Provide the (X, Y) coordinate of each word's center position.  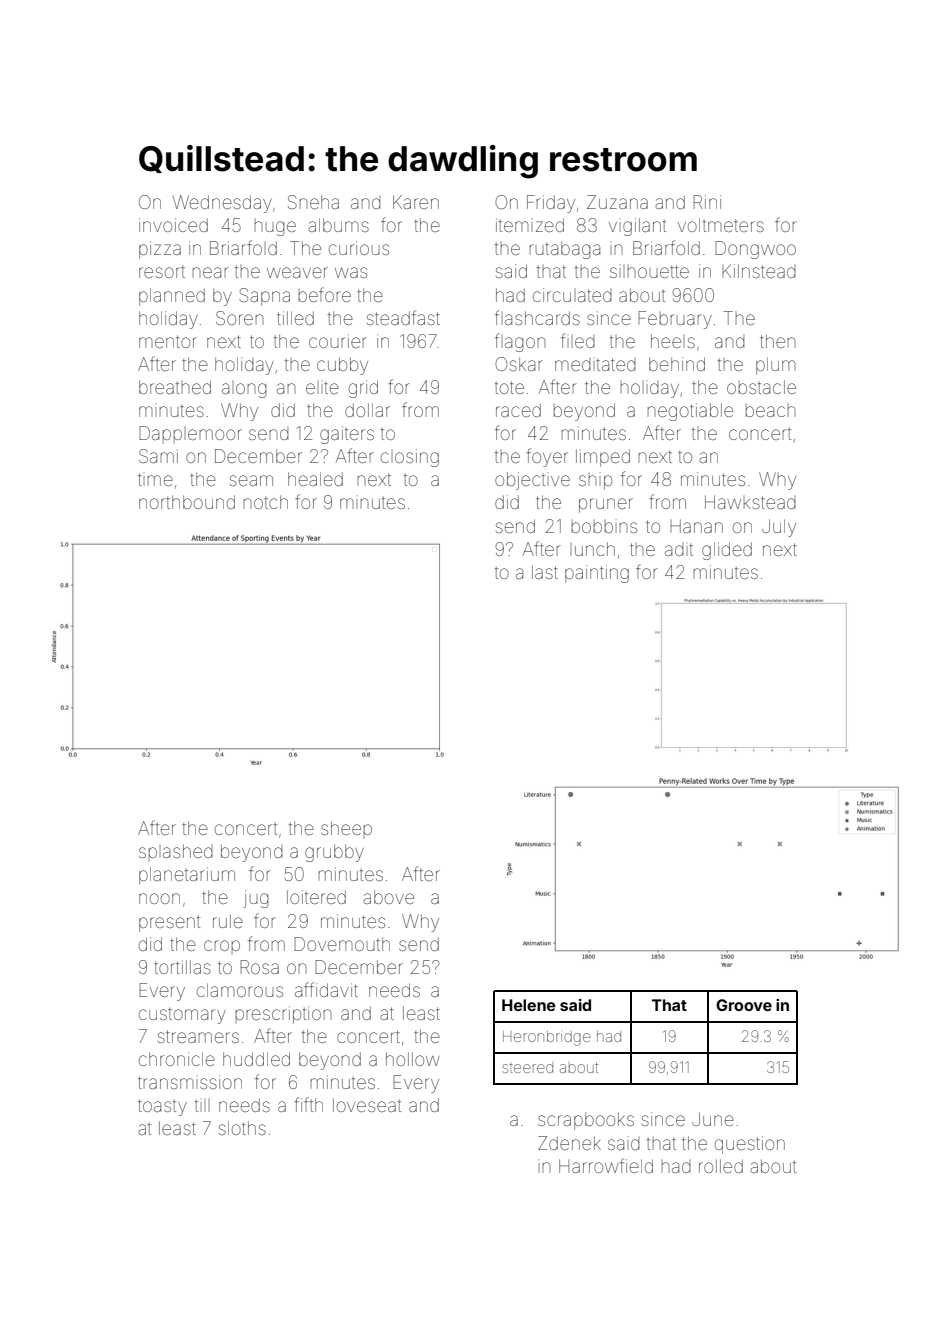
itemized (530, 225)
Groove (744, 1005)
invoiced (173, 225)
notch (266, 502)
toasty (162, 1107)
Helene (529, 1005)
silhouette (649, 271)
